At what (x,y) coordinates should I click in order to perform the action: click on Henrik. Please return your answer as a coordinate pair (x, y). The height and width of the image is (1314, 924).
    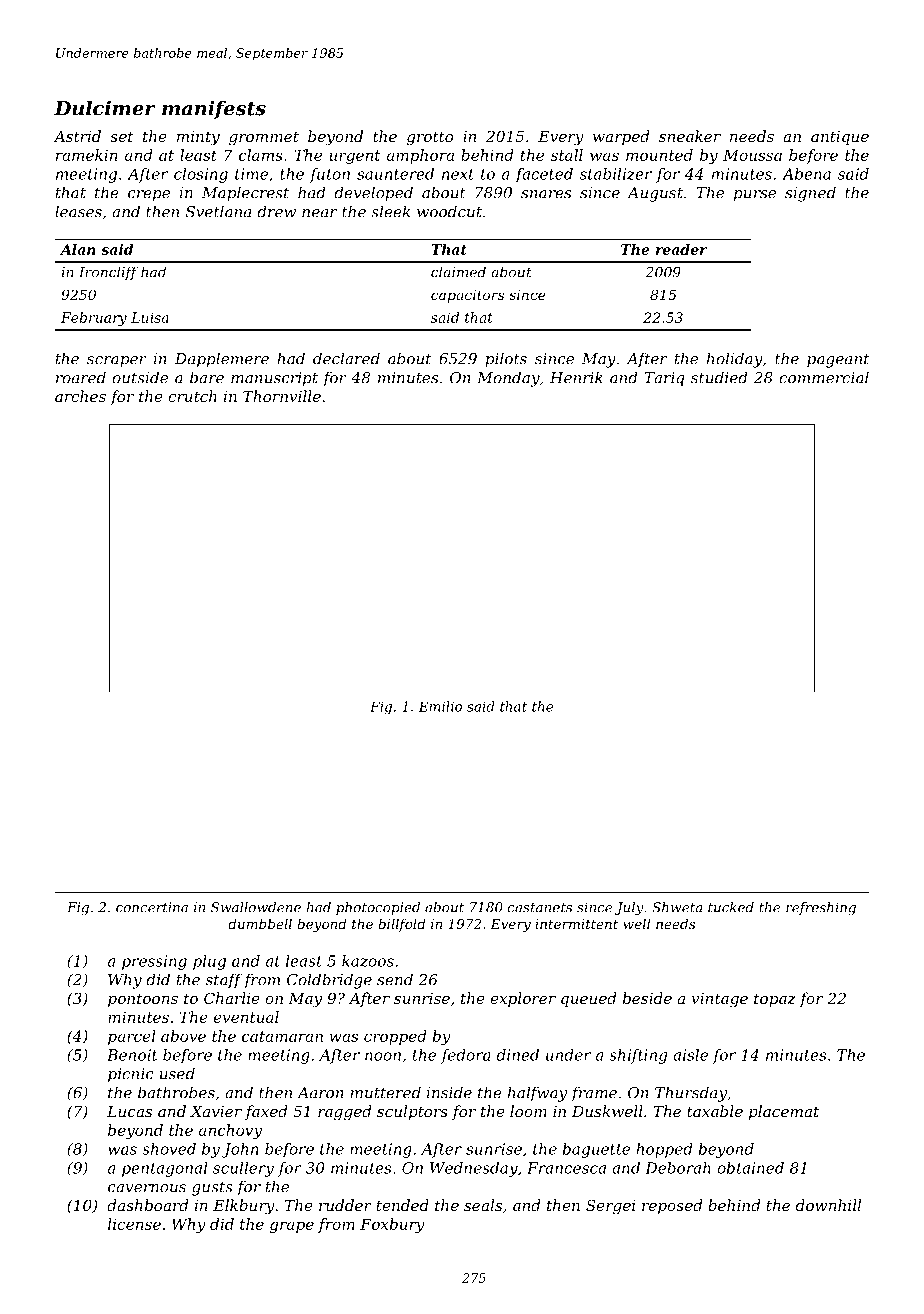
    Looking at the image, I should click on (576, 377).
